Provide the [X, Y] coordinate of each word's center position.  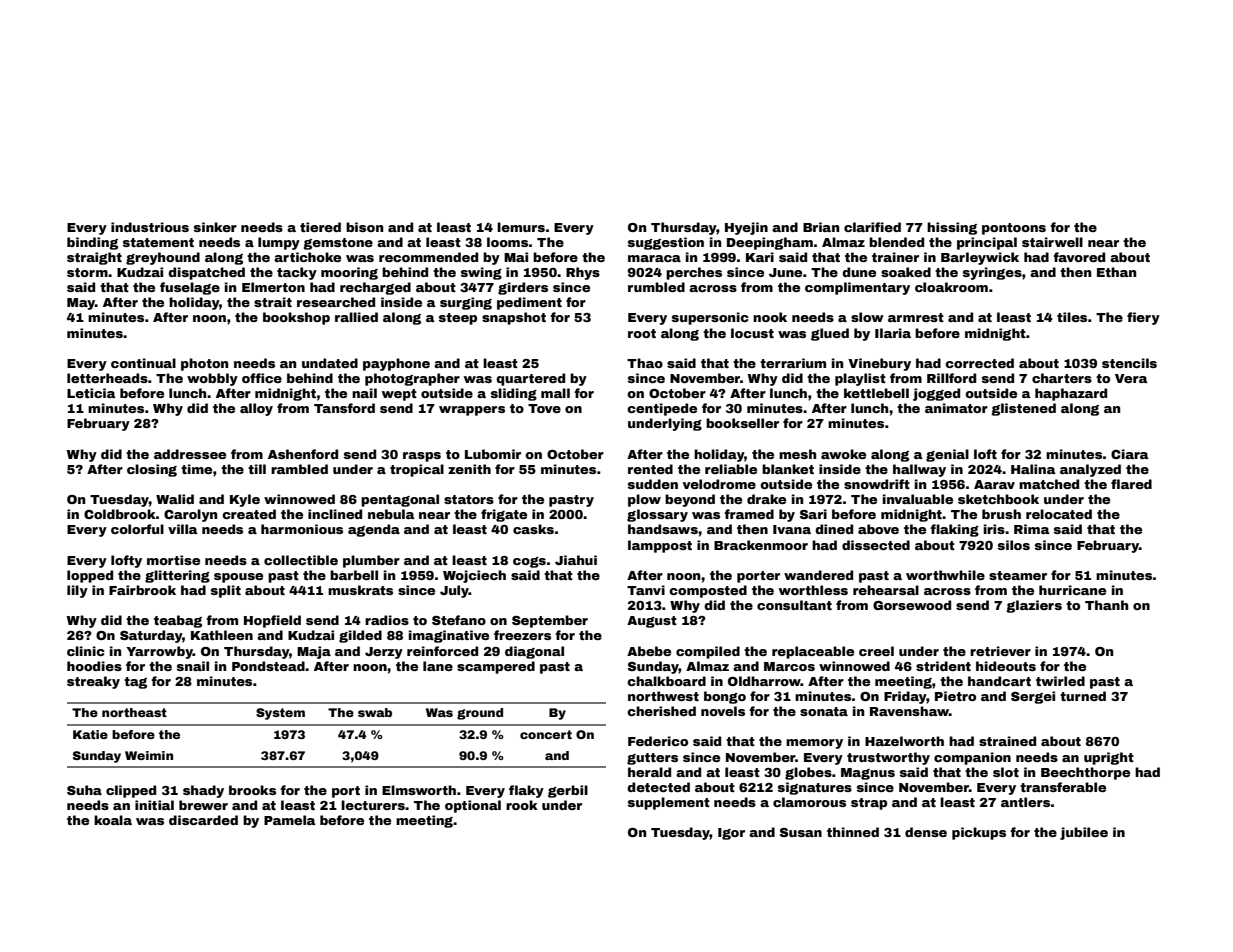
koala [113, 820]
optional [473, 806]
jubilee [1084, 833]
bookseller [742, 423]
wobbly [212, 379]
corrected [979, 363]
